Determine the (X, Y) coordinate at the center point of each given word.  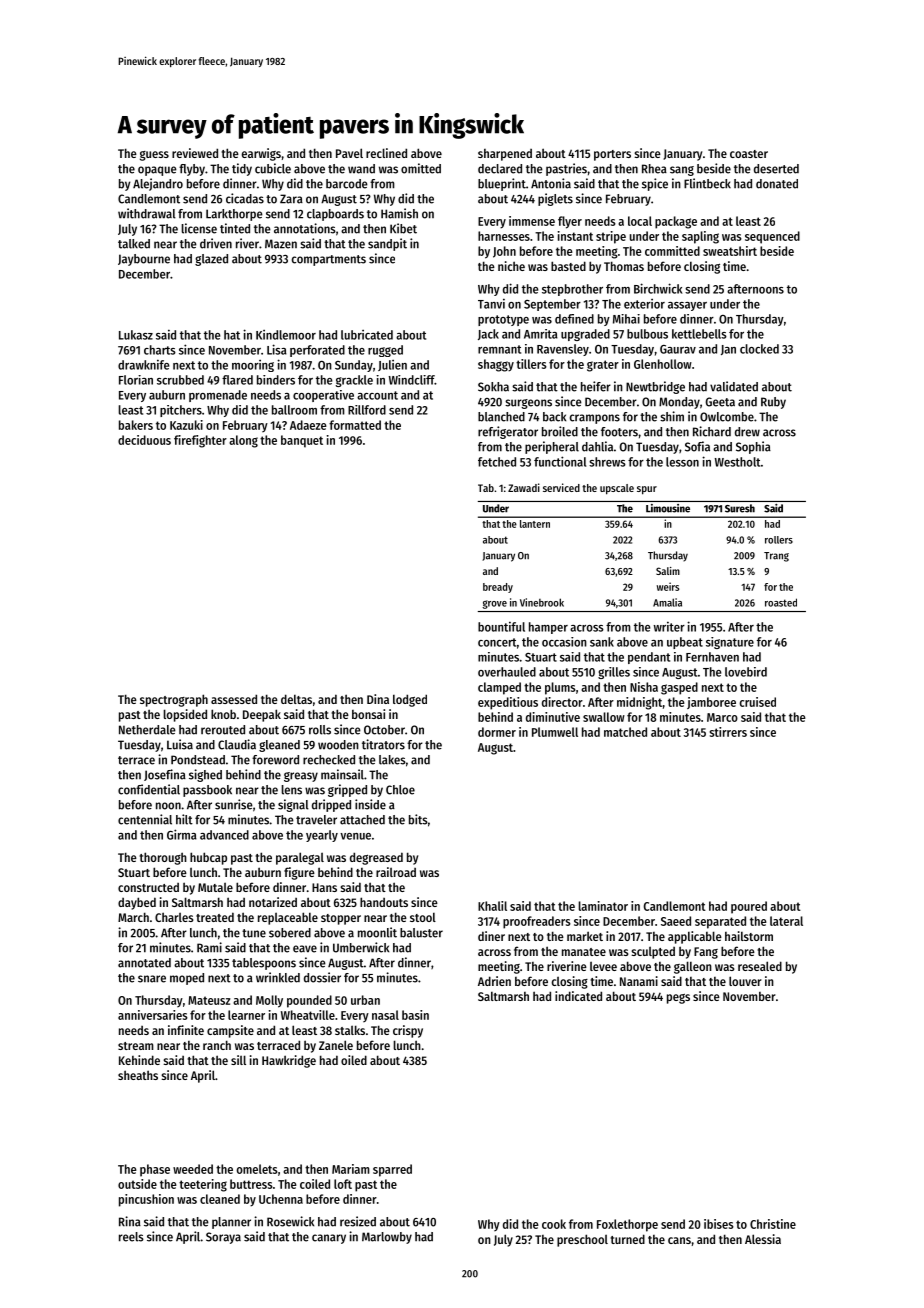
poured (749, 907)
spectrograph (174, 700)
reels (131, 1237)
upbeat (685, 643)
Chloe (400, 790)
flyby (192, 170)
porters (612, 155)
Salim (668, 571)
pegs (678, 999)
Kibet (403, 228)
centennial (145, 819)
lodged (410, 700)
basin (415, 1015)
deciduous (144, 440)
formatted (355, 425)
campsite (230, 1031)
